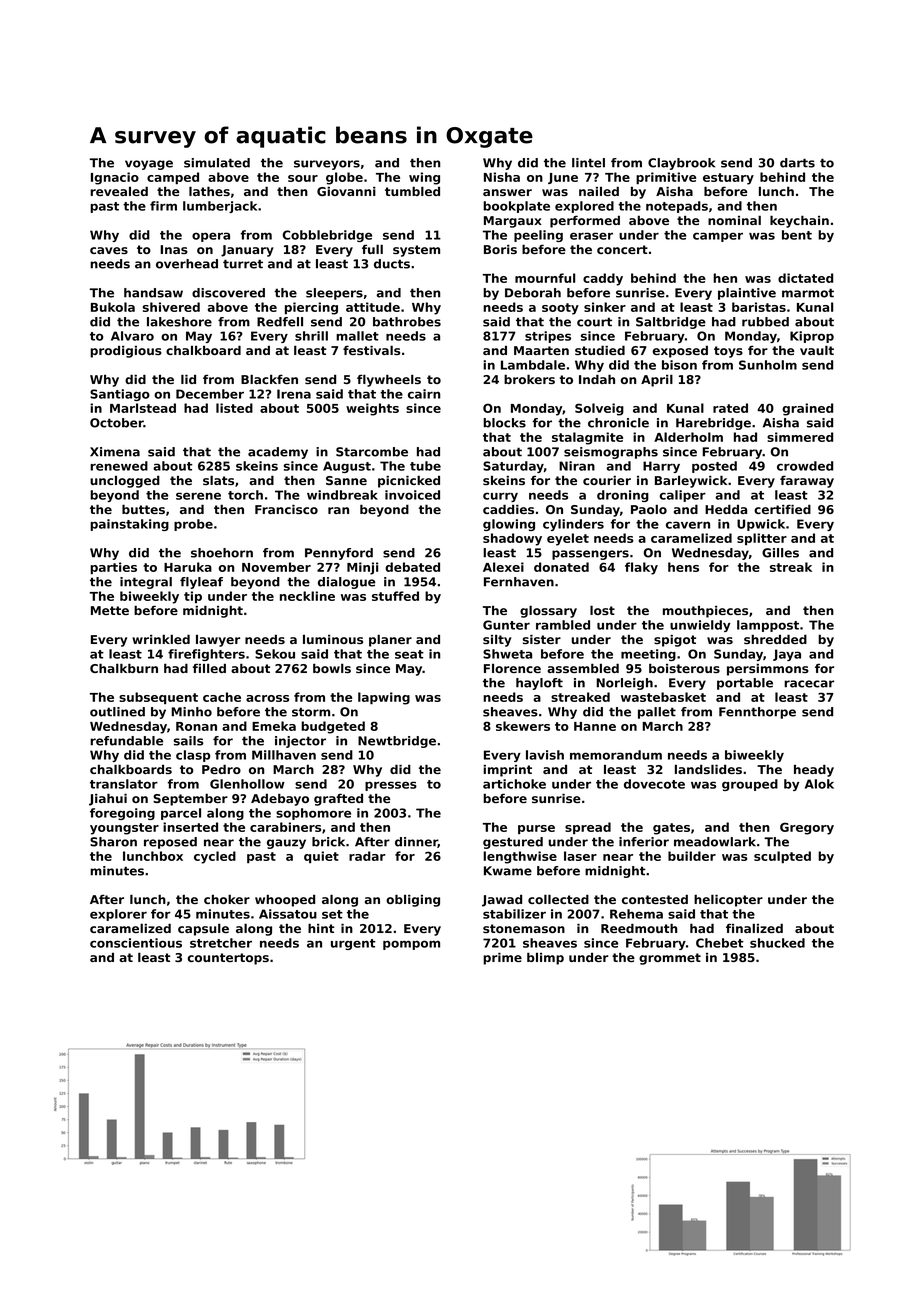 The width and height of the document is (924, 1308). Describe the element at coordinates (390, 640) in the document. I see `planer` at that location.
